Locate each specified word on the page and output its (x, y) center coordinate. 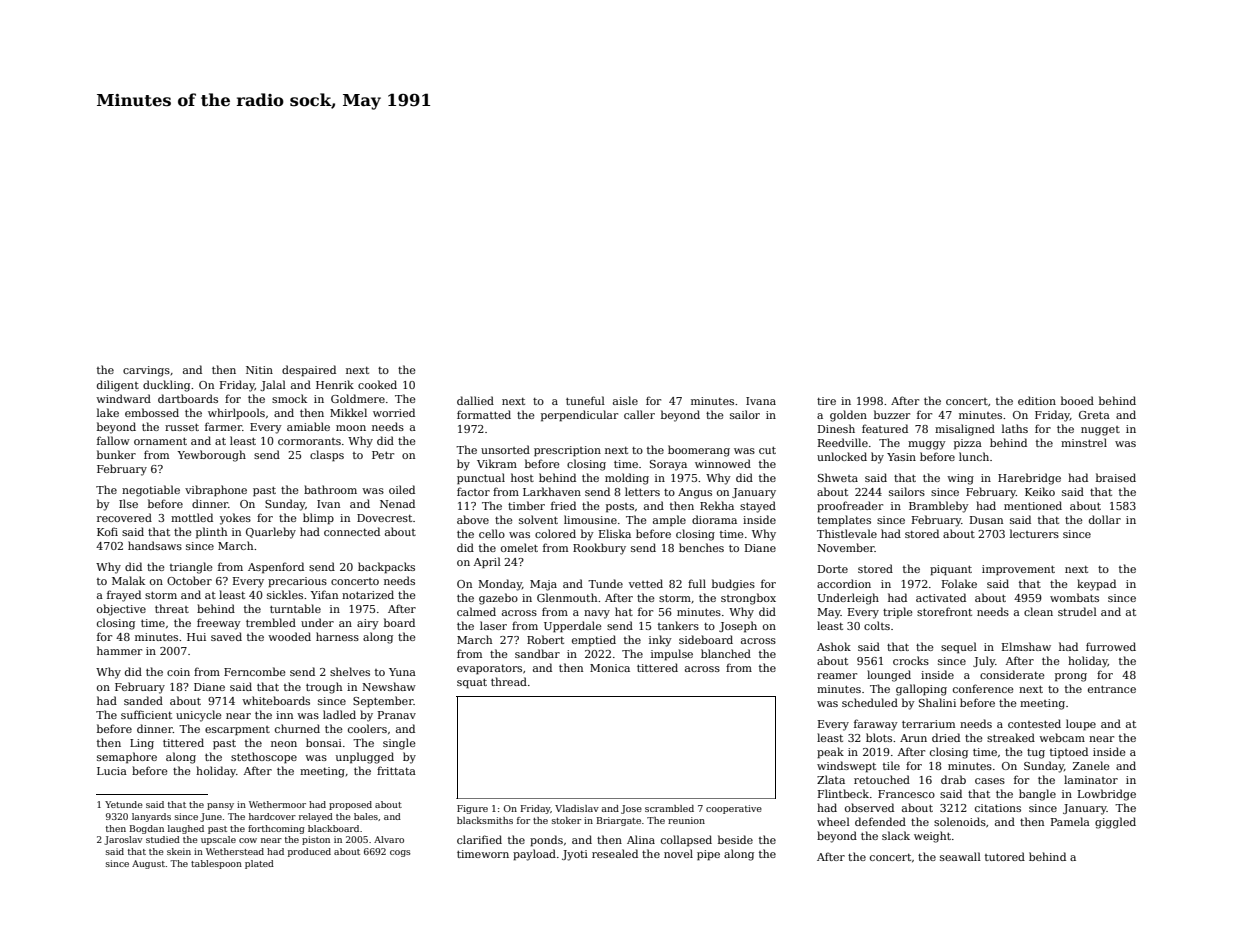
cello (492, 533)
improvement (1018, 570)
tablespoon (216, 864)
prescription (567, 451)
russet (182, 427)
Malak (128, 580)
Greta (1094, 415)
